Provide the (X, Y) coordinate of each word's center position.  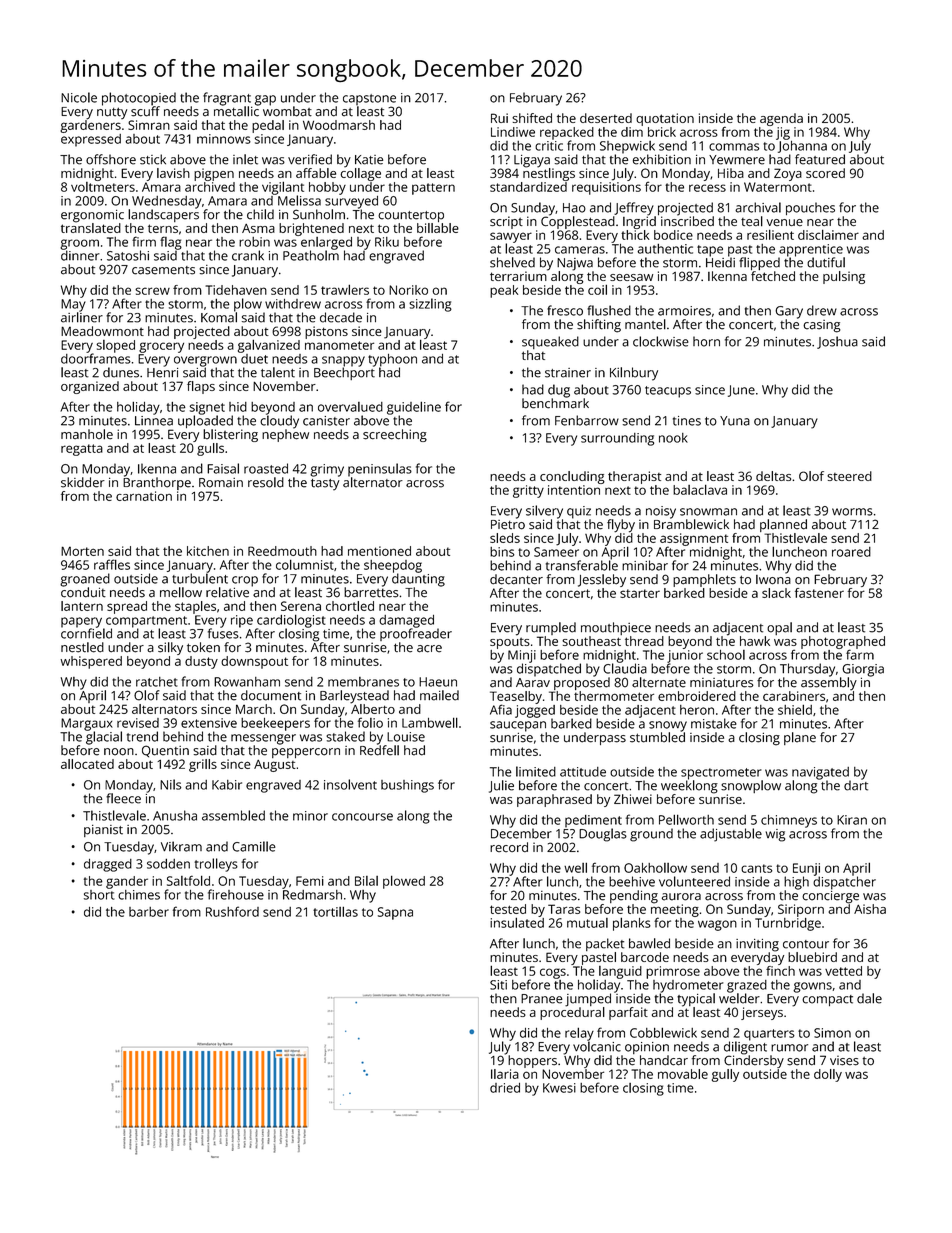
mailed (439, 695)
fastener (819, 593)
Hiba (731, 173)
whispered (91, 662)
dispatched (549, 670)
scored (825, 173)
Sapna (395, 913)
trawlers (345, 289)
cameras (580, 250)
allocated (87, 764)
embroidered (697, 696)
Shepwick (627, 147)
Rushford (232, 911)
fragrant (227, 99)
